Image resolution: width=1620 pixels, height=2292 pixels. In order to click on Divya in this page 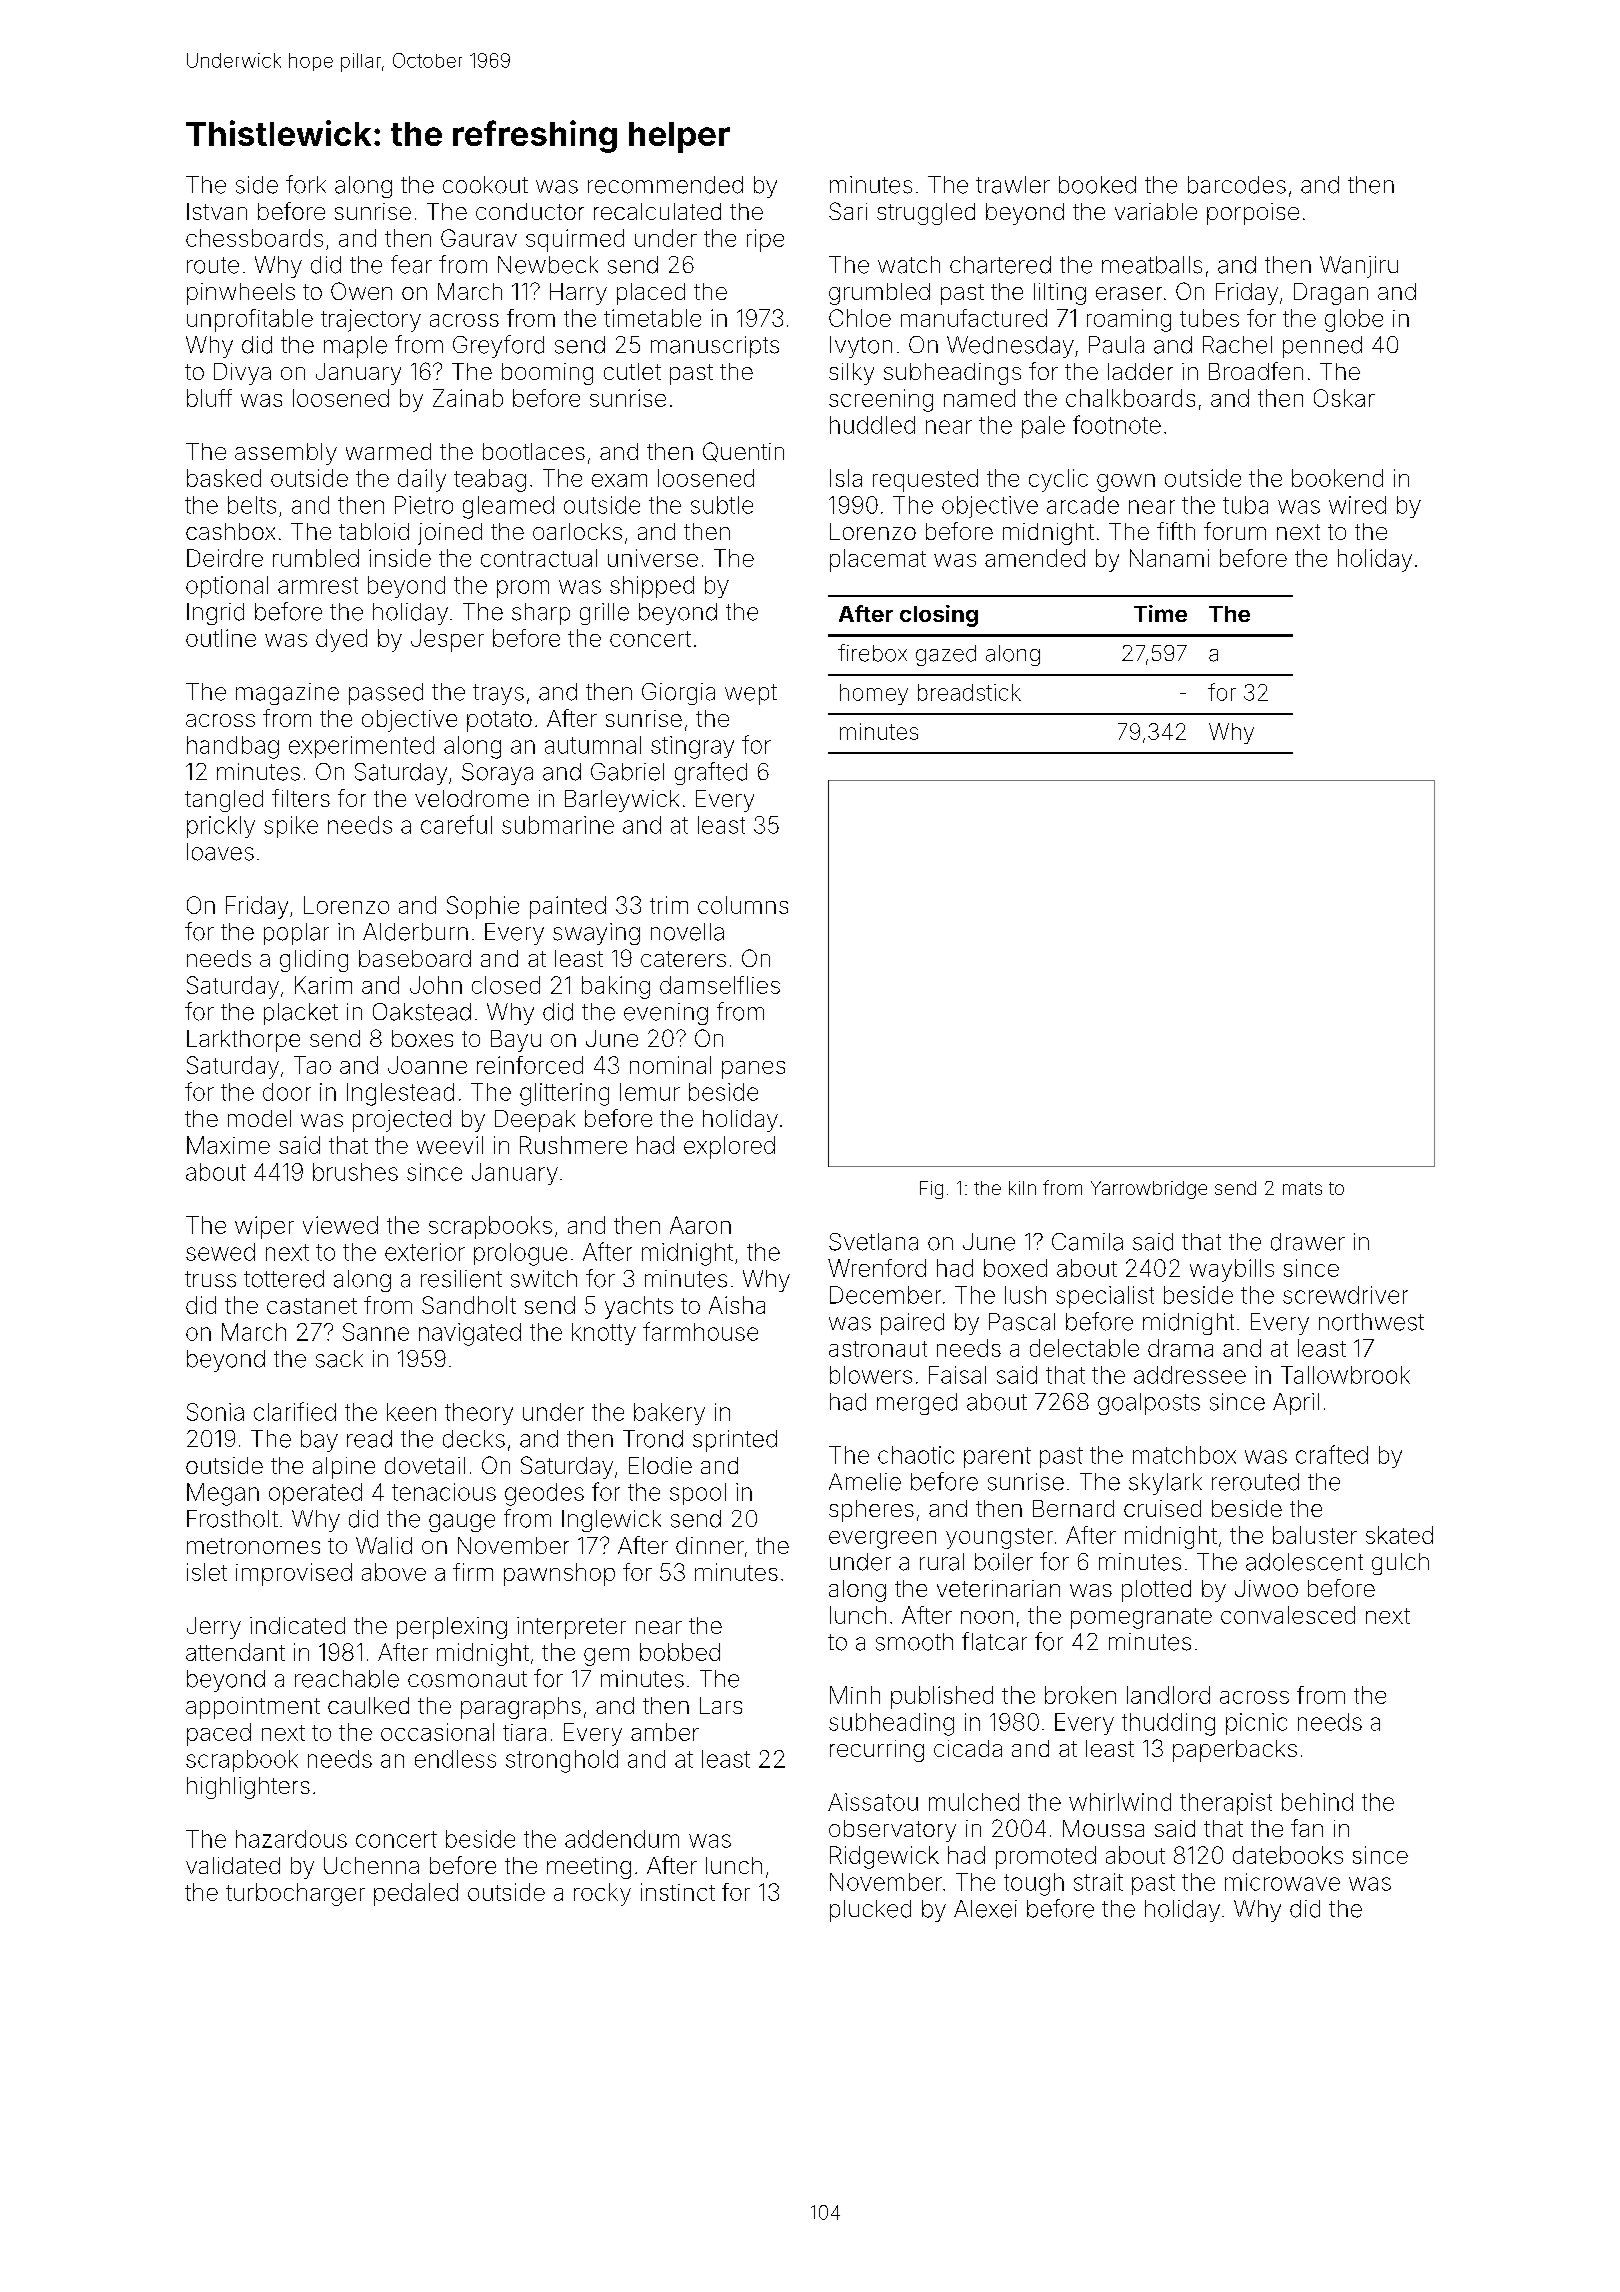, I will do `click(242, 374)`.
